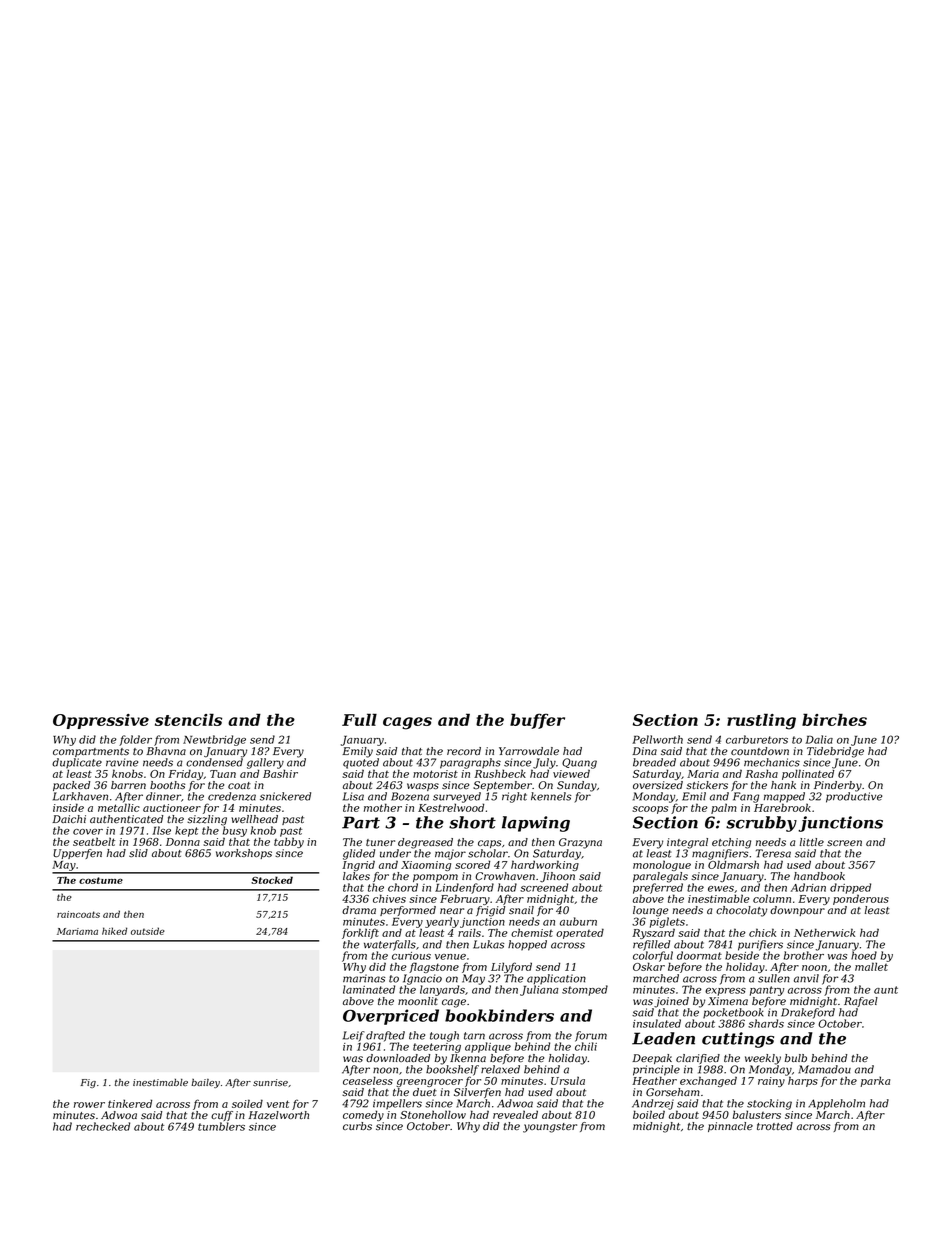  Describe the element at coordinates (875, 1081) in the image. I see `parka` at that location.
